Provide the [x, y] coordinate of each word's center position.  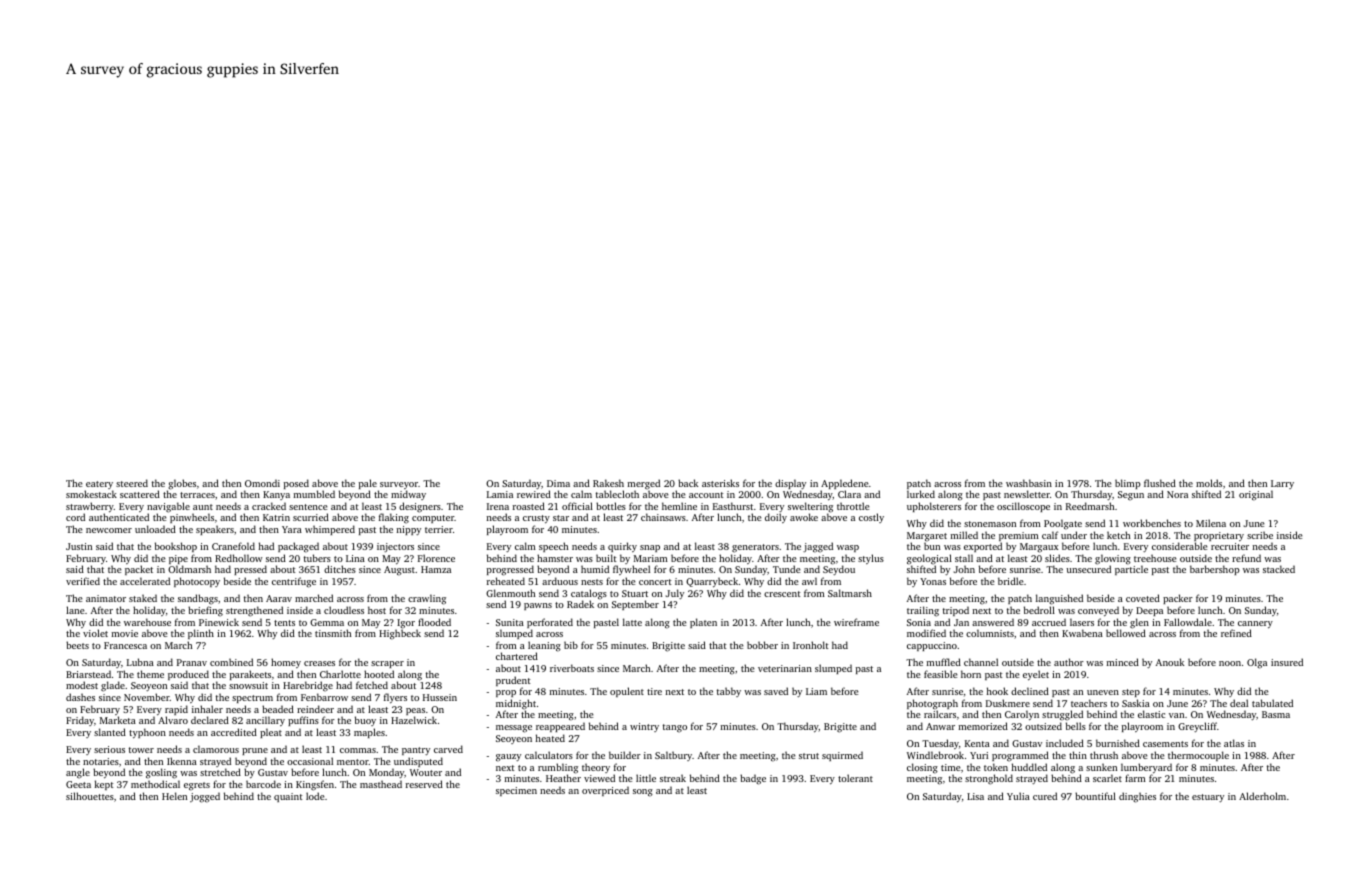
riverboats [572, 668]
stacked [1279, 569]
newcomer [109, 530]
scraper [387, 664]
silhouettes [90, 796]
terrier [439, 529]
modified [926, 633]
